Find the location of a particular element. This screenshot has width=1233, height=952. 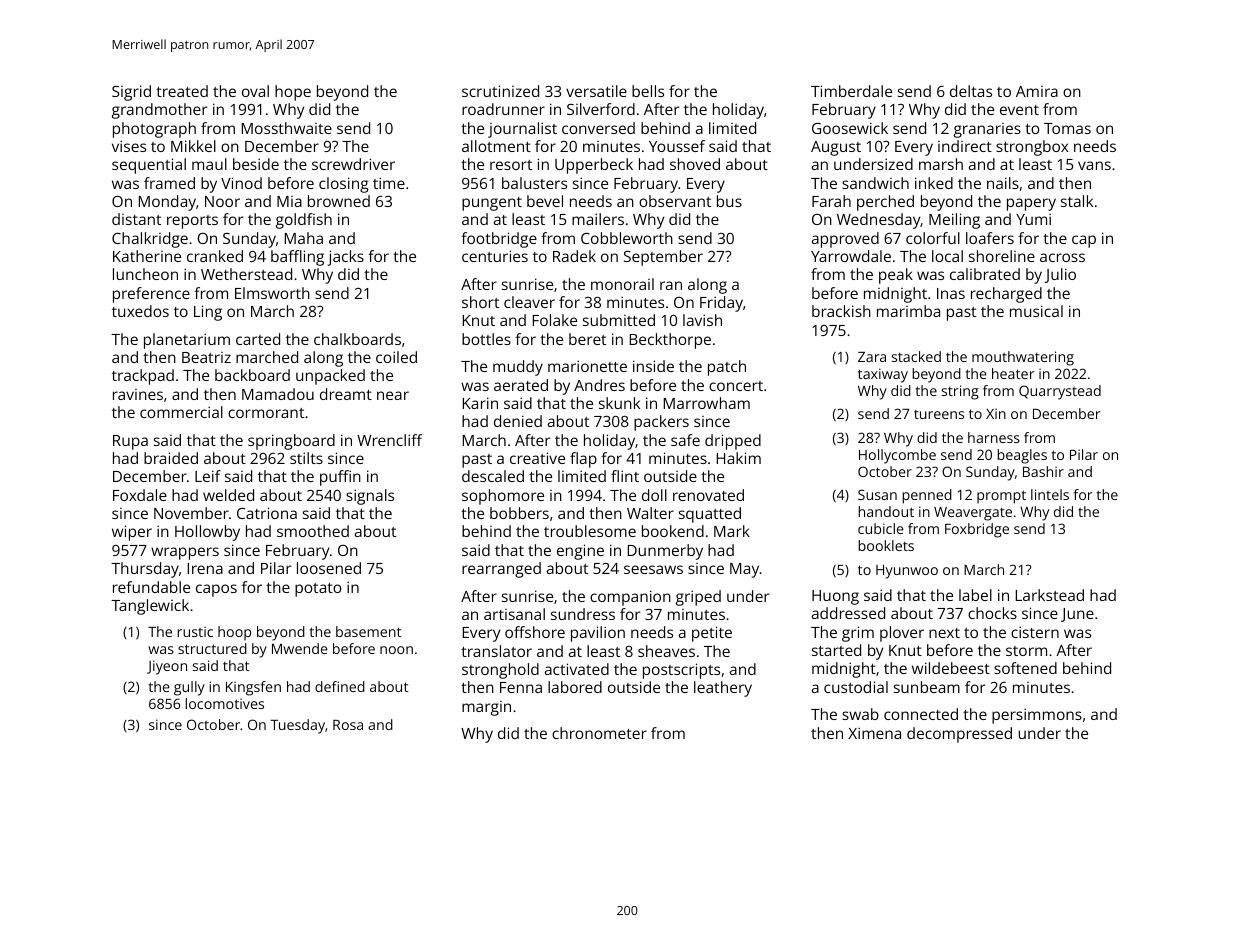

string is located at coordinates (960, 392).
